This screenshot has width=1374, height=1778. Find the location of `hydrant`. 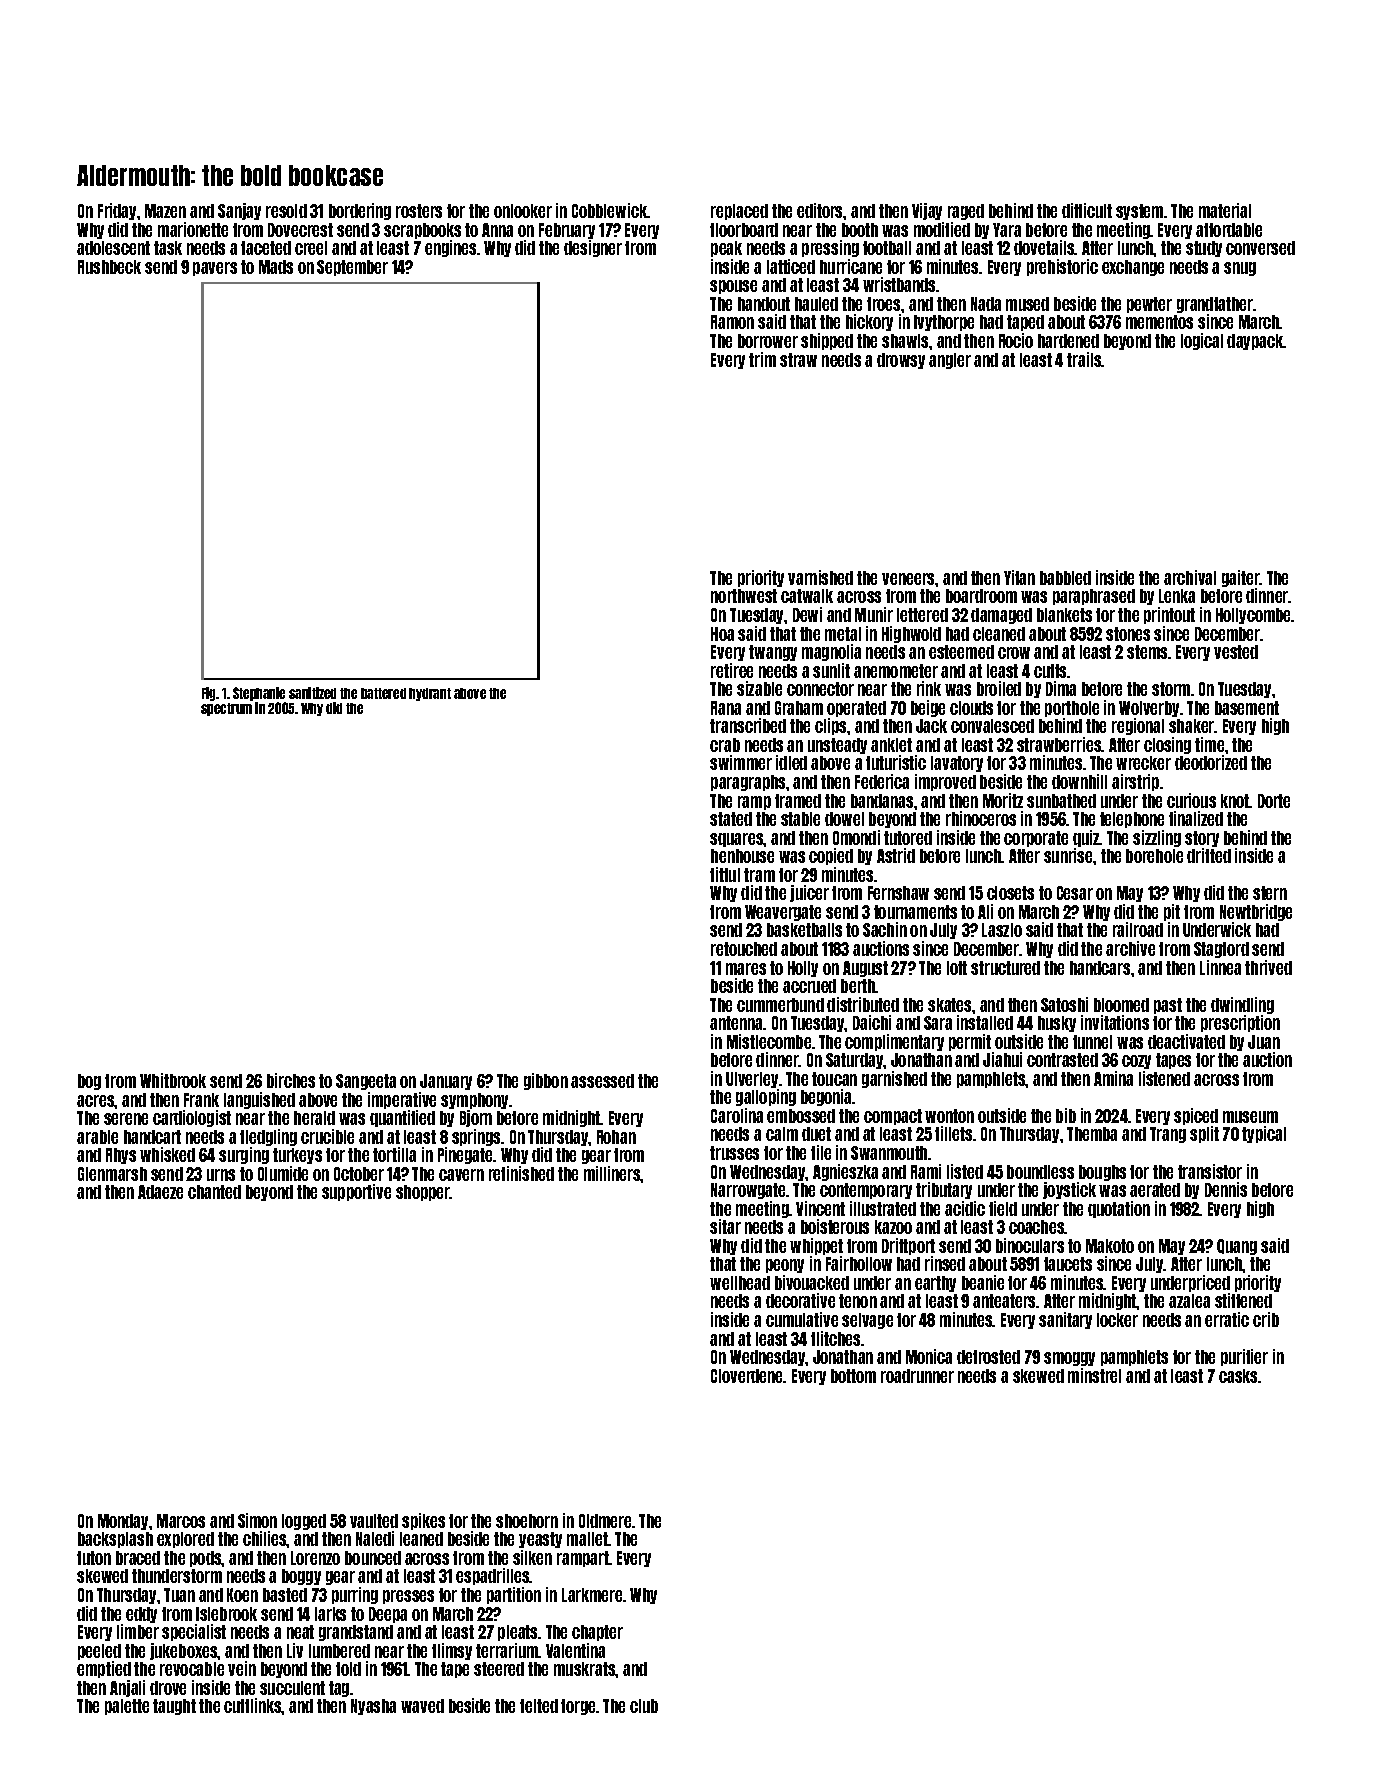

hydrant is located at coordinates (430, 694).
